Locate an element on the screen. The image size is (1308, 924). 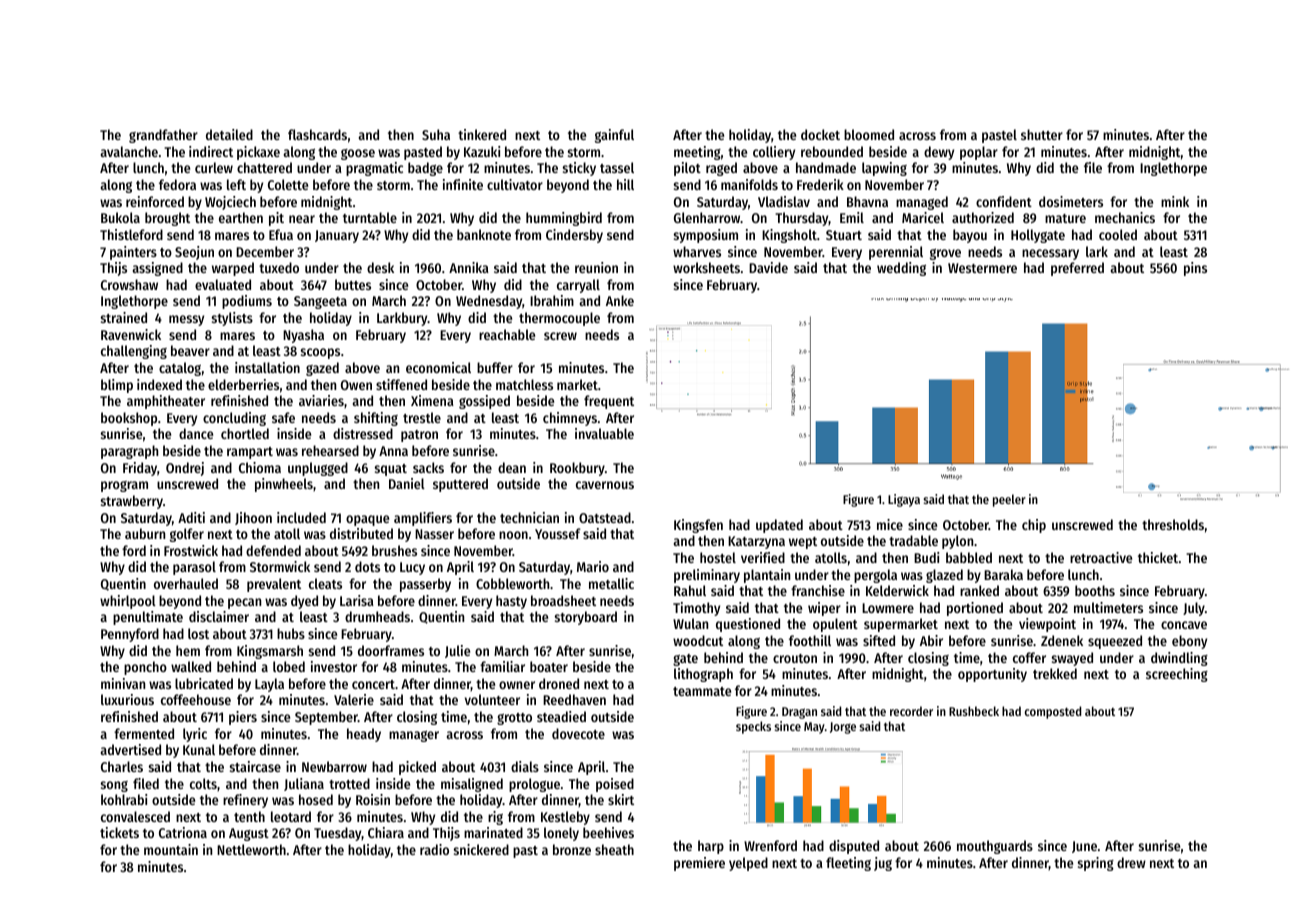
concert is located at coordinates (373, 684).
